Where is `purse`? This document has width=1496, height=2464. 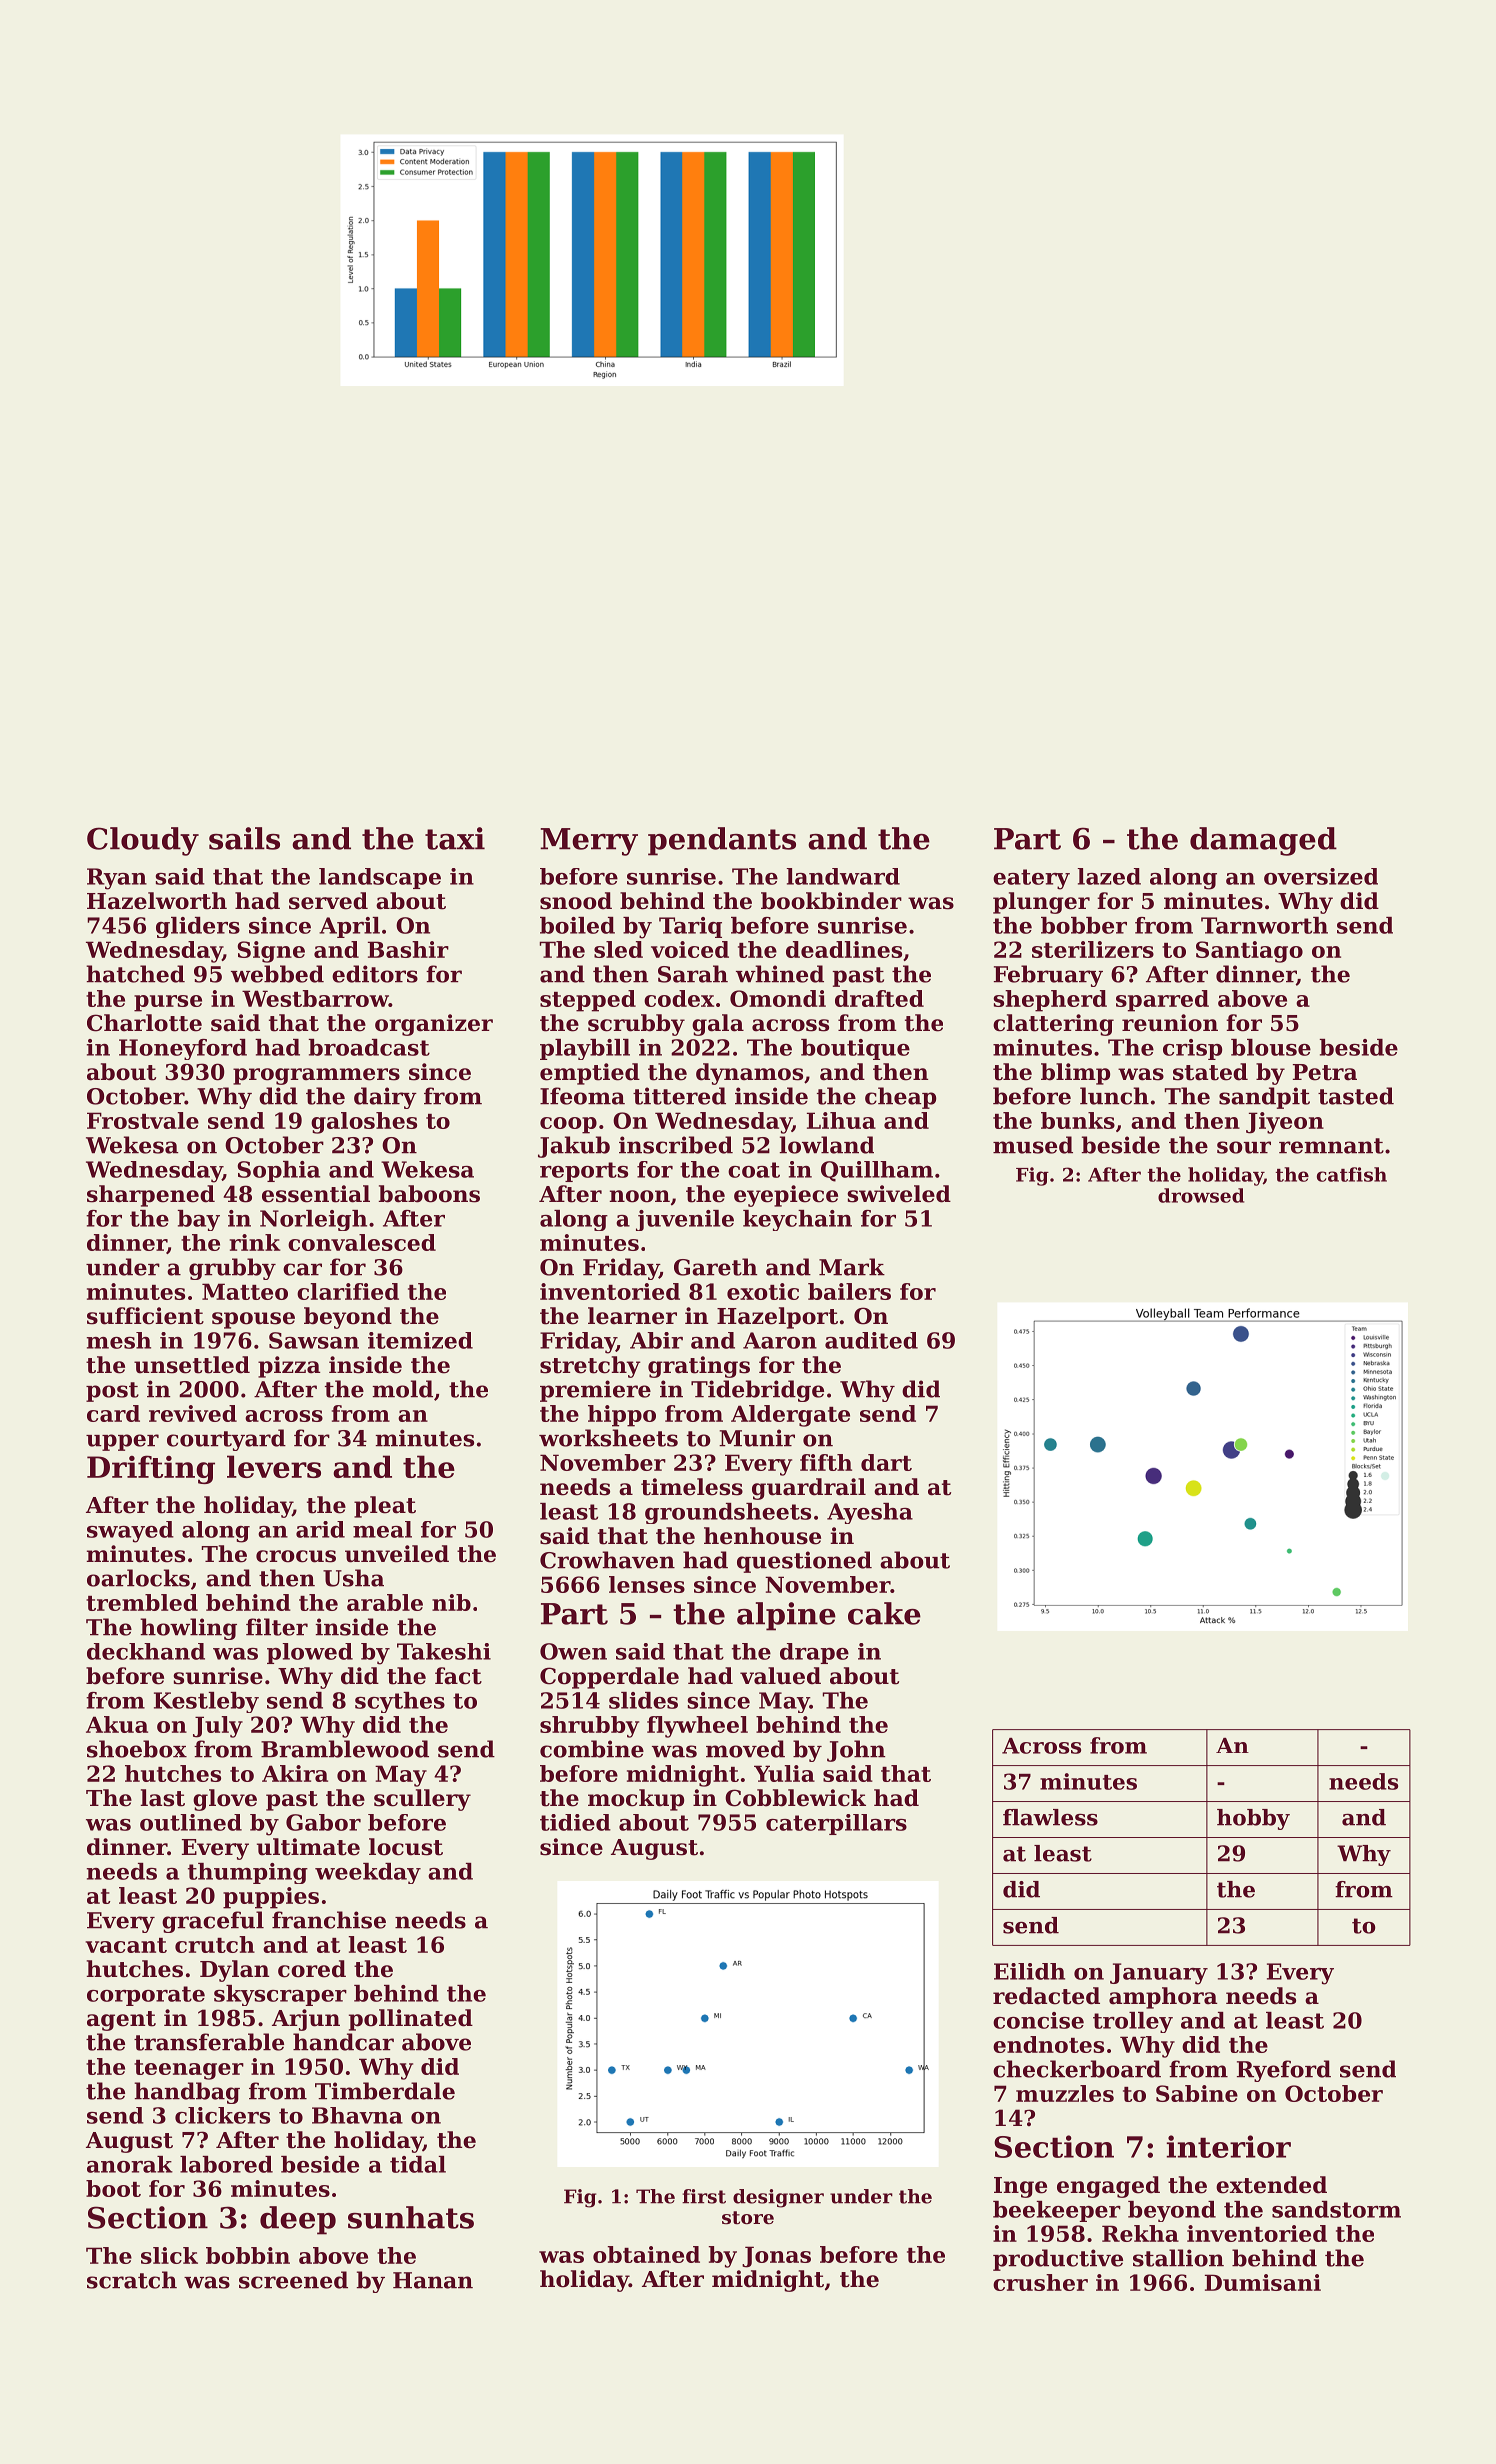 purse is located at coordinates (168, 1003).
